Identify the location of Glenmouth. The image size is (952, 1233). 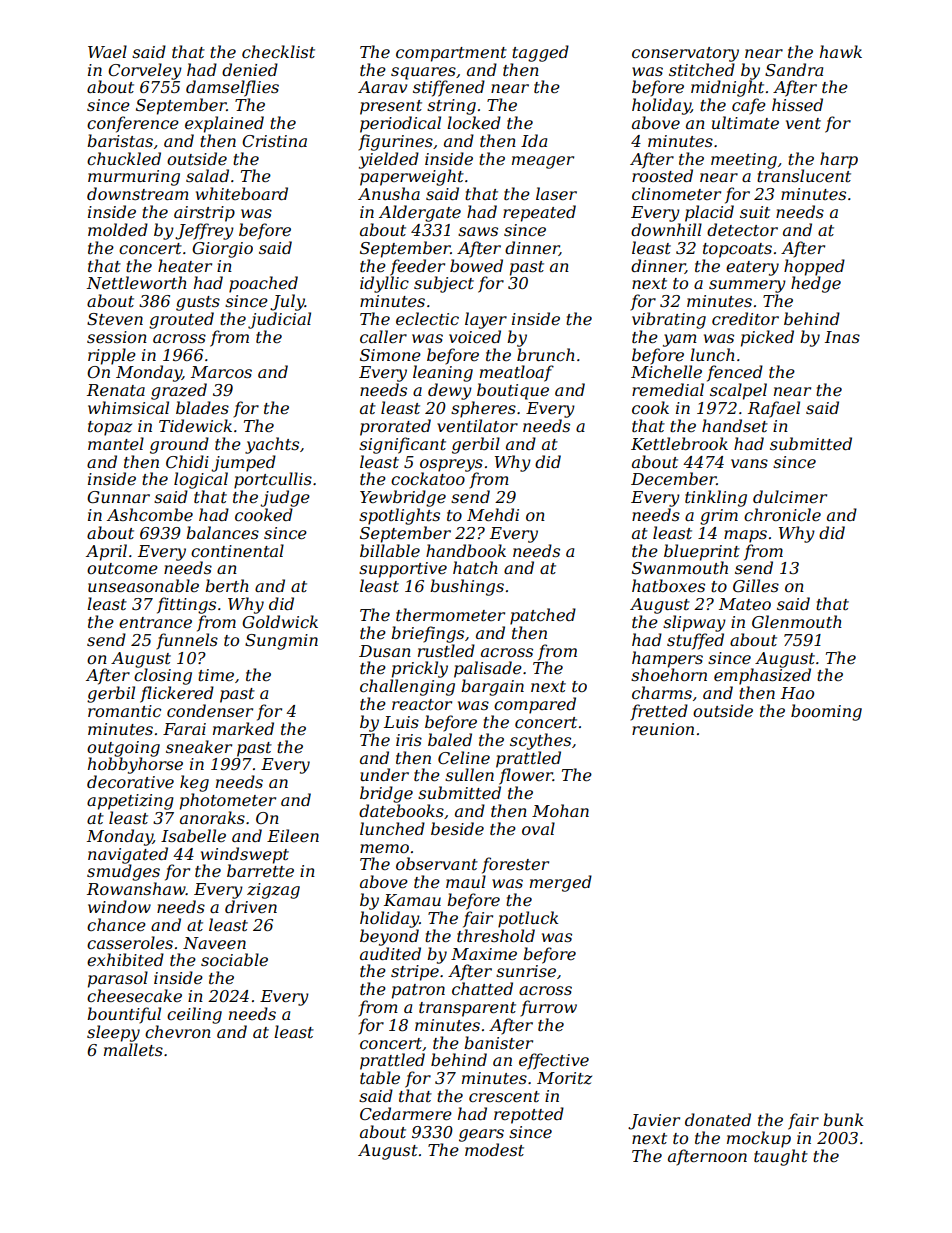
(797, 621).
